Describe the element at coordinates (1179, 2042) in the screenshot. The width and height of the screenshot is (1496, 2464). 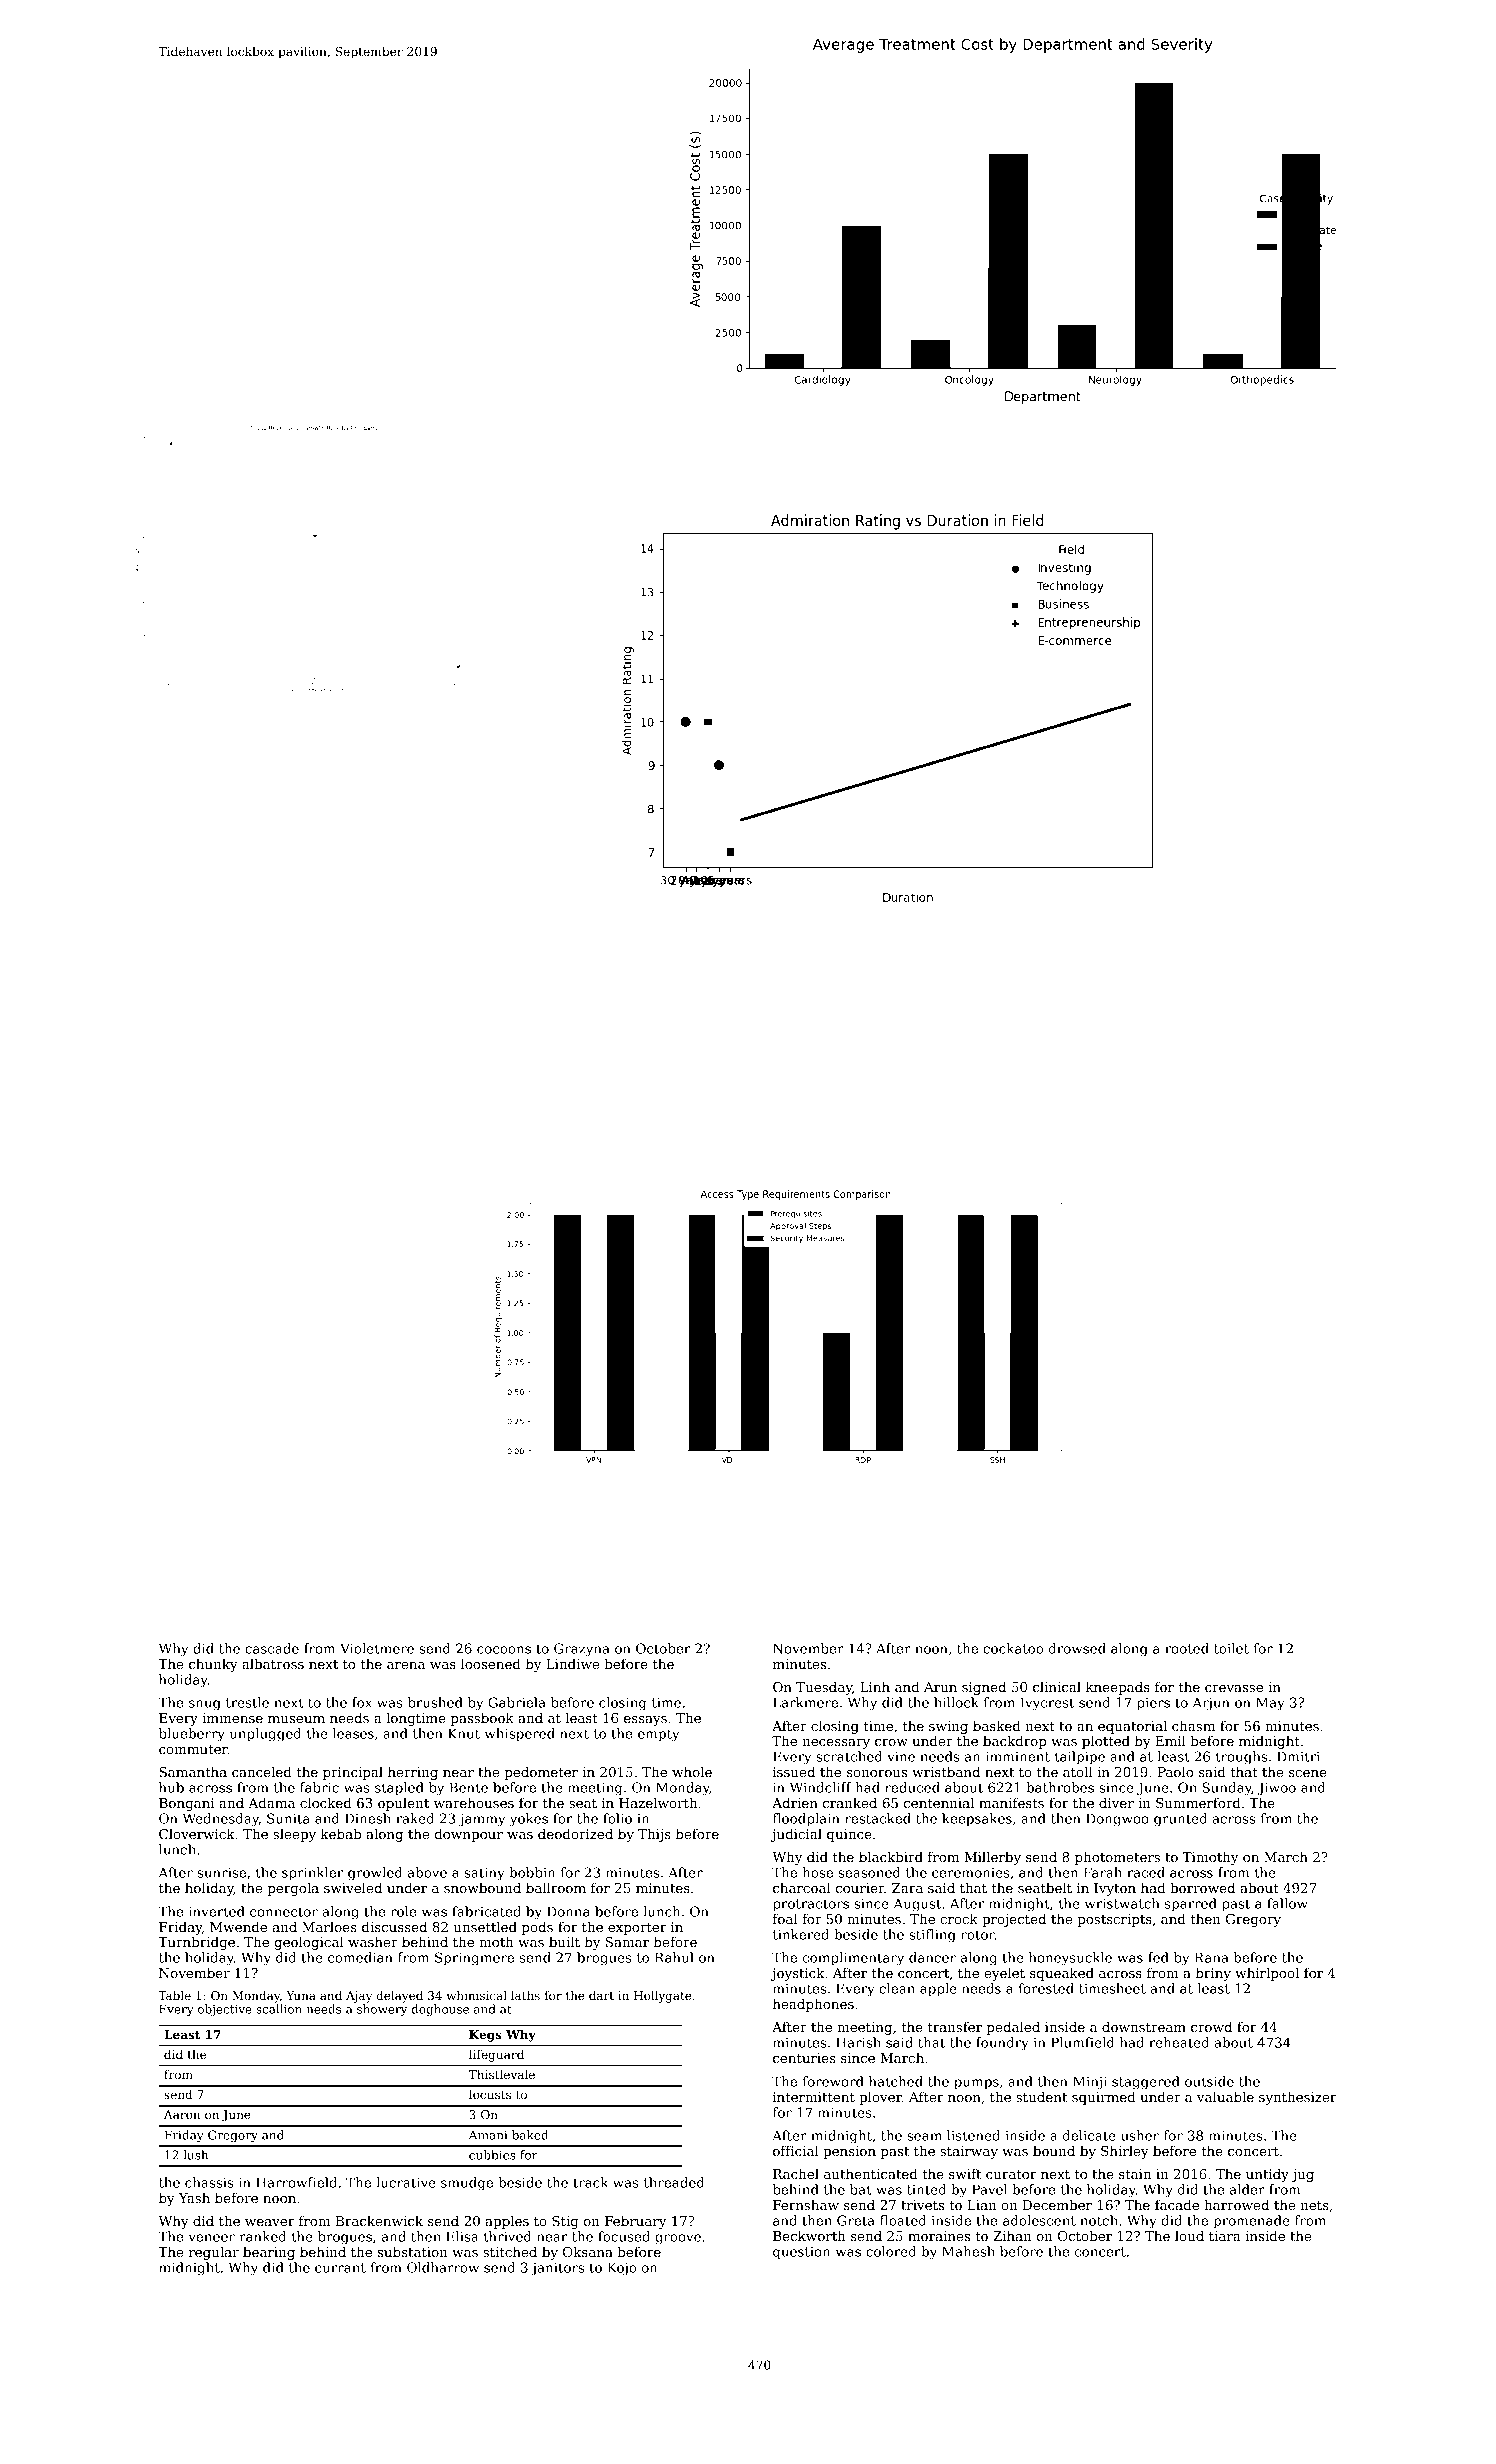
I see `reheated` at that location.
